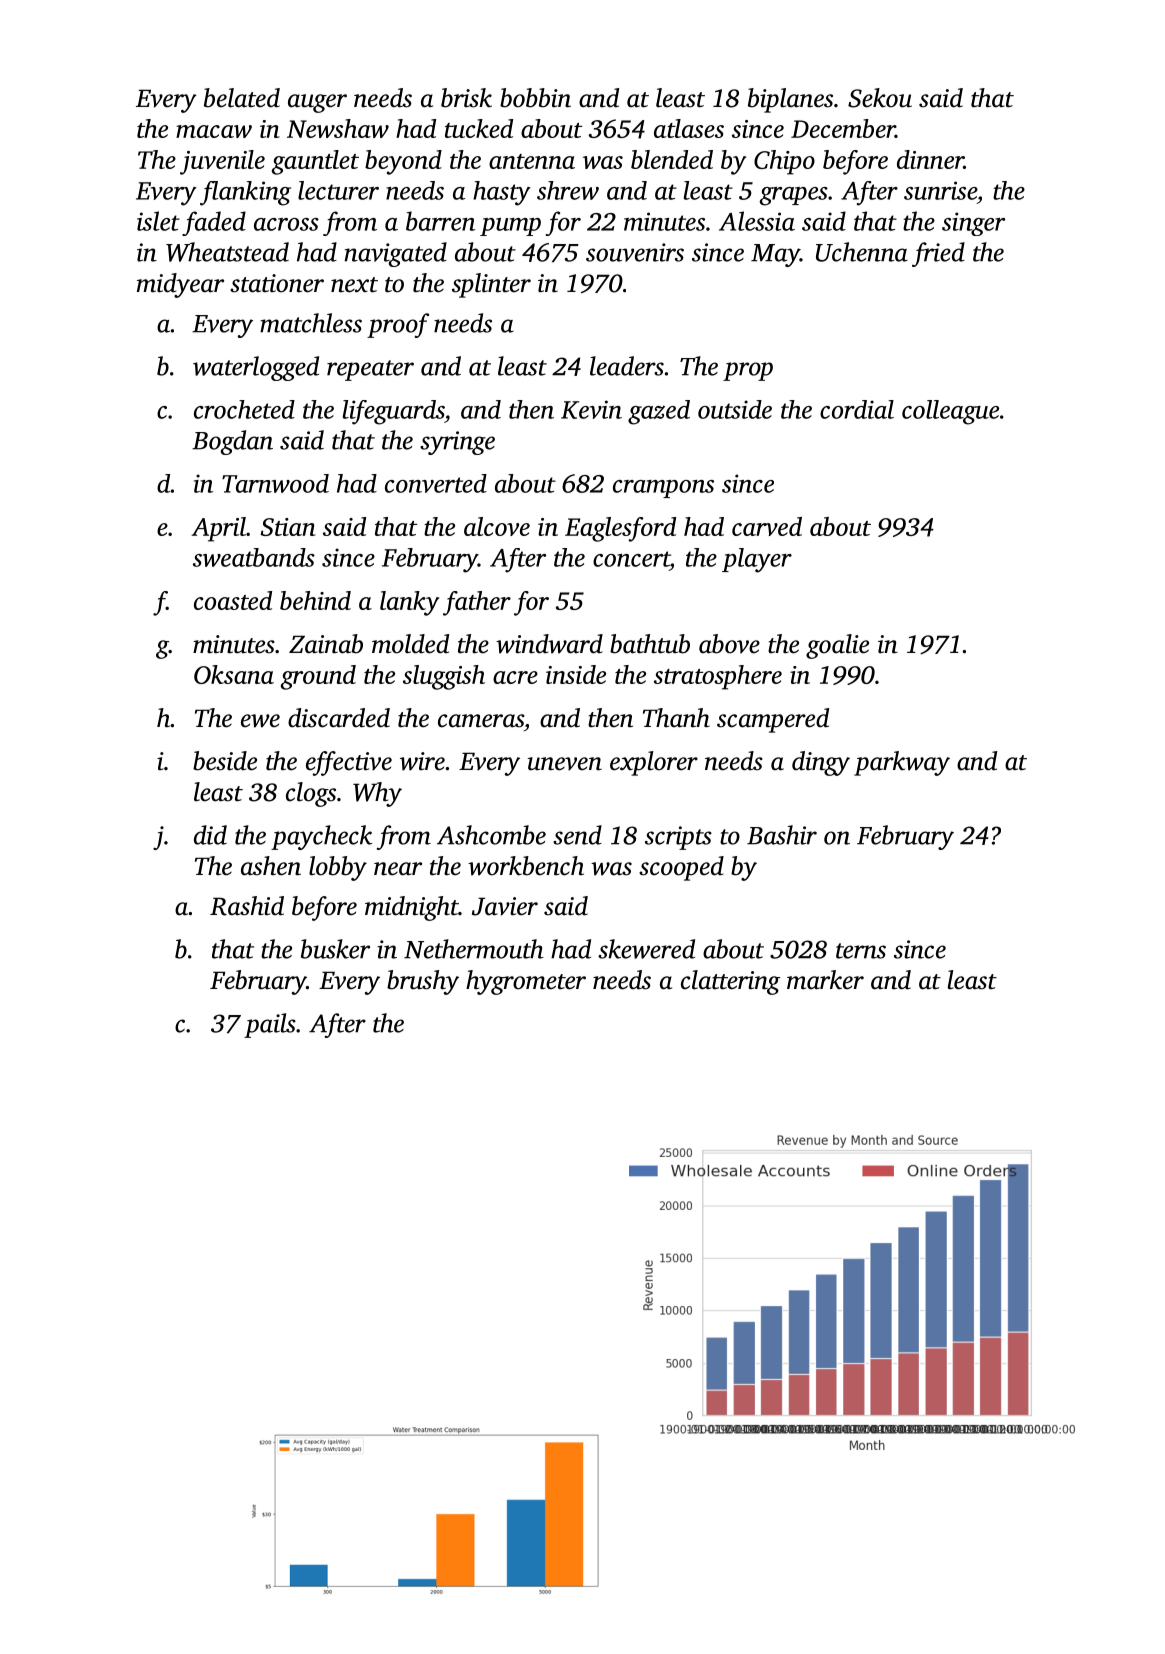 The width and height of the screenshot is (1165, 1654). What do you see at coordinates (862, 252) in the screenshot?
I see `Uchenna` at bounding box center [862, 252].
